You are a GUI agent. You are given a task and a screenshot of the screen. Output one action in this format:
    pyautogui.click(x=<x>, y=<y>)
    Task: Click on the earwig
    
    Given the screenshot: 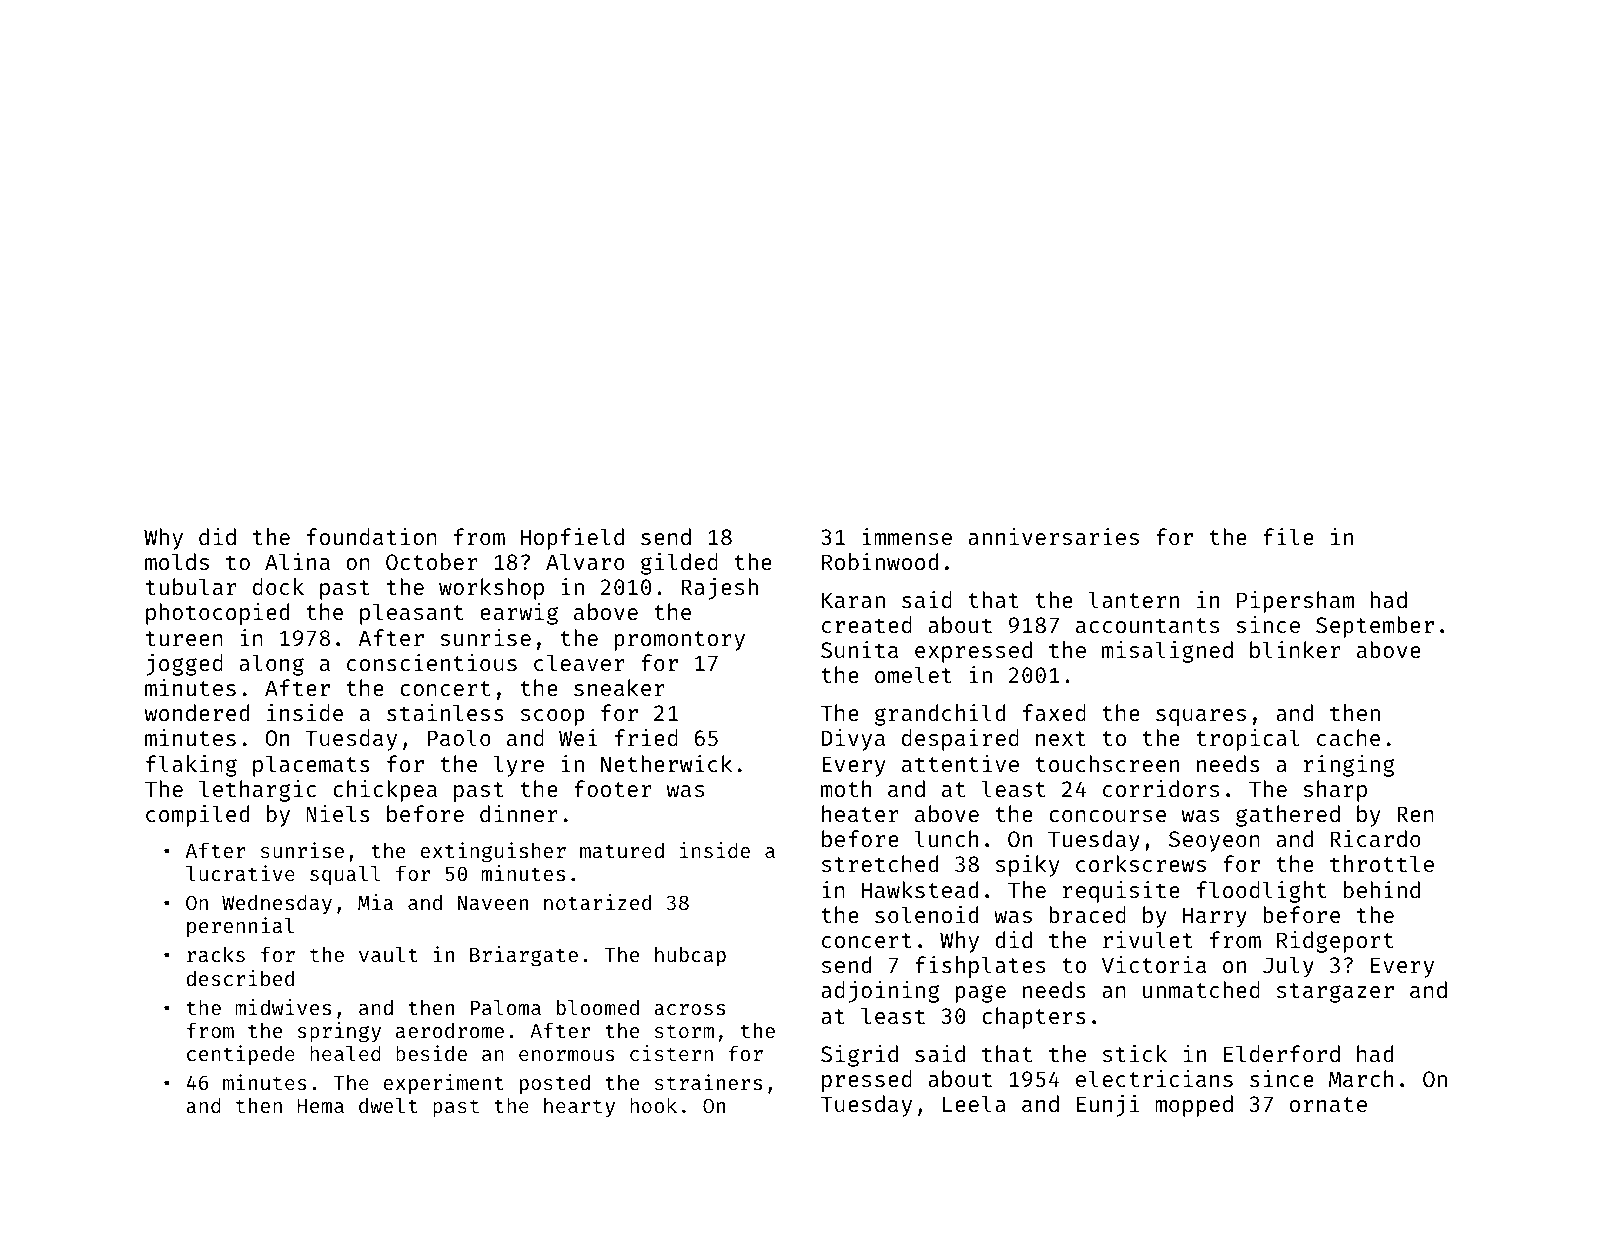 What is the action you would take?
    pyautogui.click(x=519, y=614)
